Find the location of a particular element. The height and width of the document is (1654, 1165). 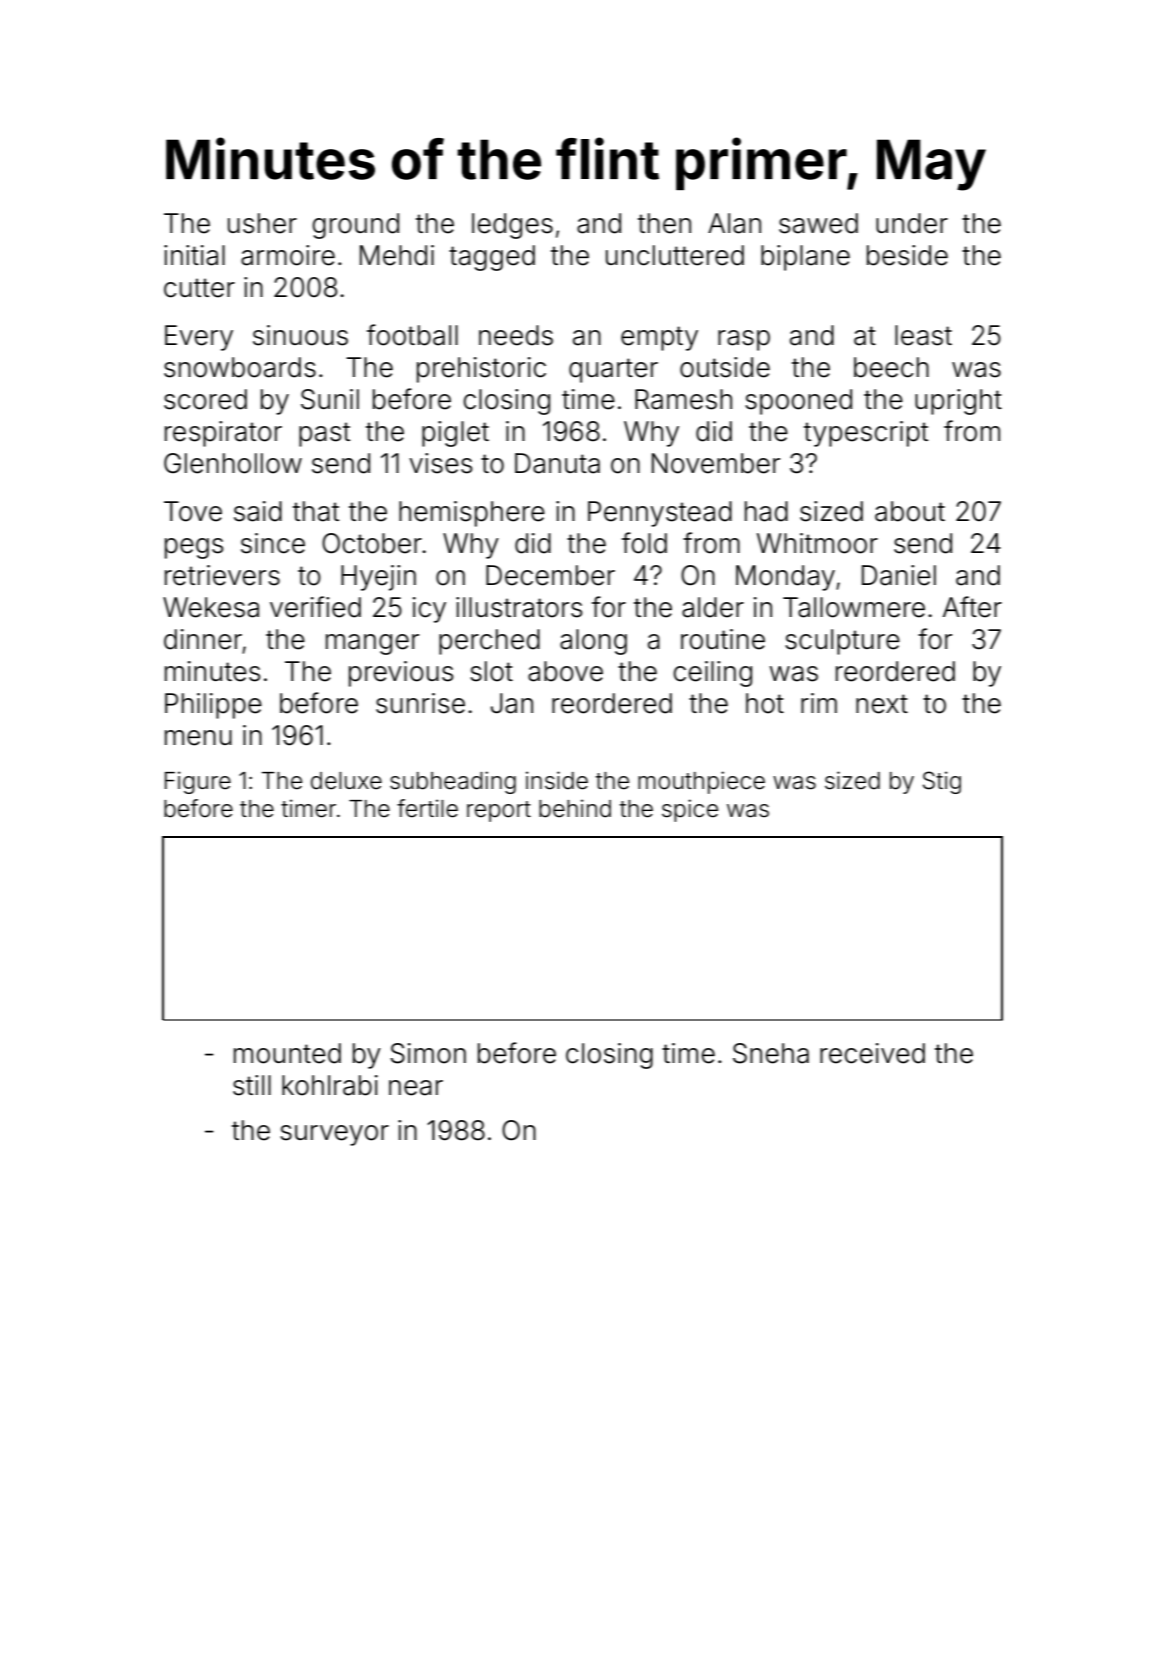

Sneha is located at coordinates (771, 1053).
